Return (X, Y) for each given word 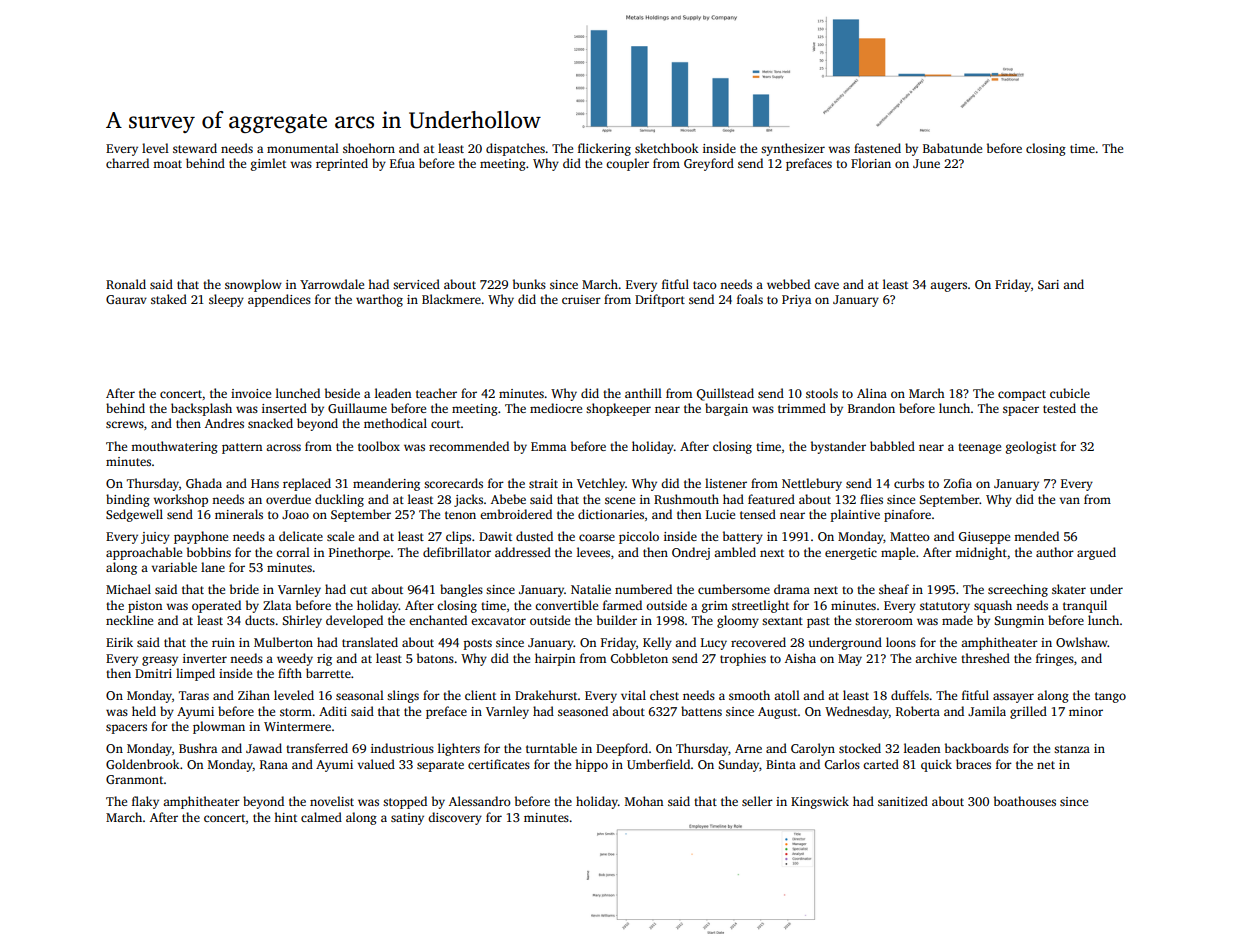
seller (757, 801)
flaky (145, 802)
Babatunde (952, 148)
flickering (604, 149)
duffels (910, 695)
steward (195, 148)
